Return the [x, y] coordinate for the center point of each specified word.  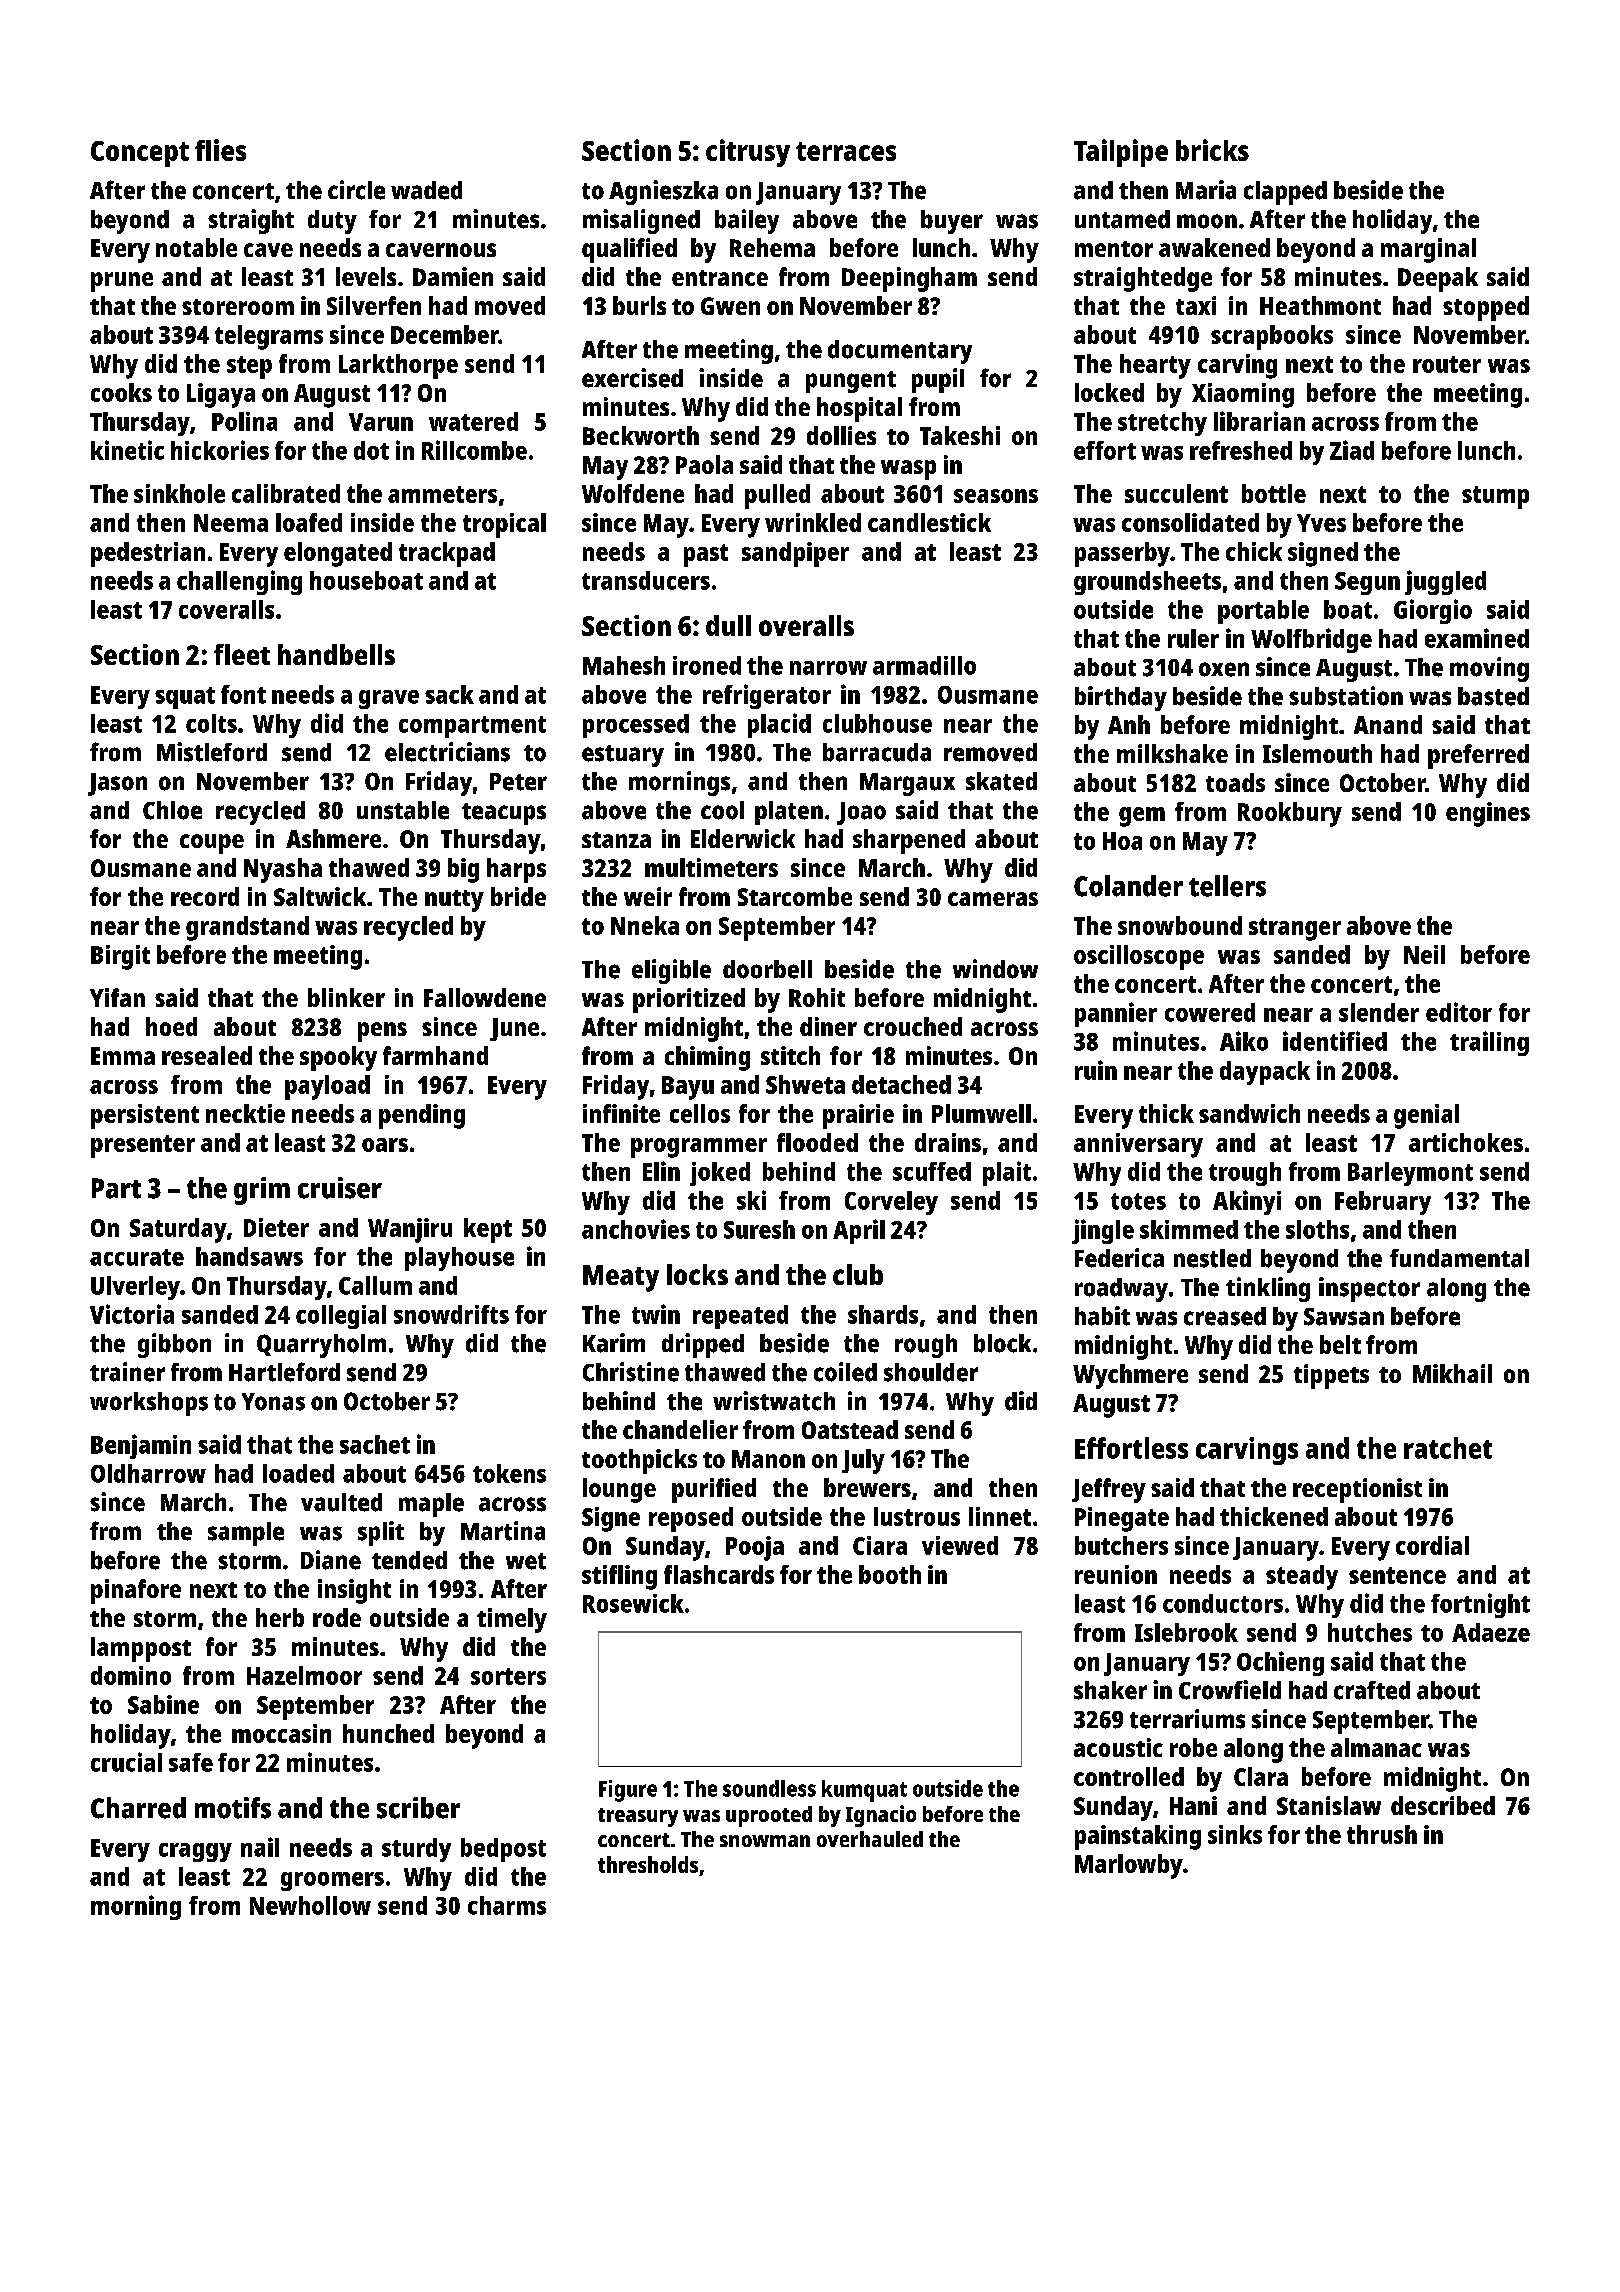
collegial [341, 1317]
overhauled [870, 1839]
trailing [1489, 1043]
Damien [453, 276]
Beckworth [641, 435]
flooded [817, 1142]
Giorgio [1433, 611]
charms [507, 1905]
